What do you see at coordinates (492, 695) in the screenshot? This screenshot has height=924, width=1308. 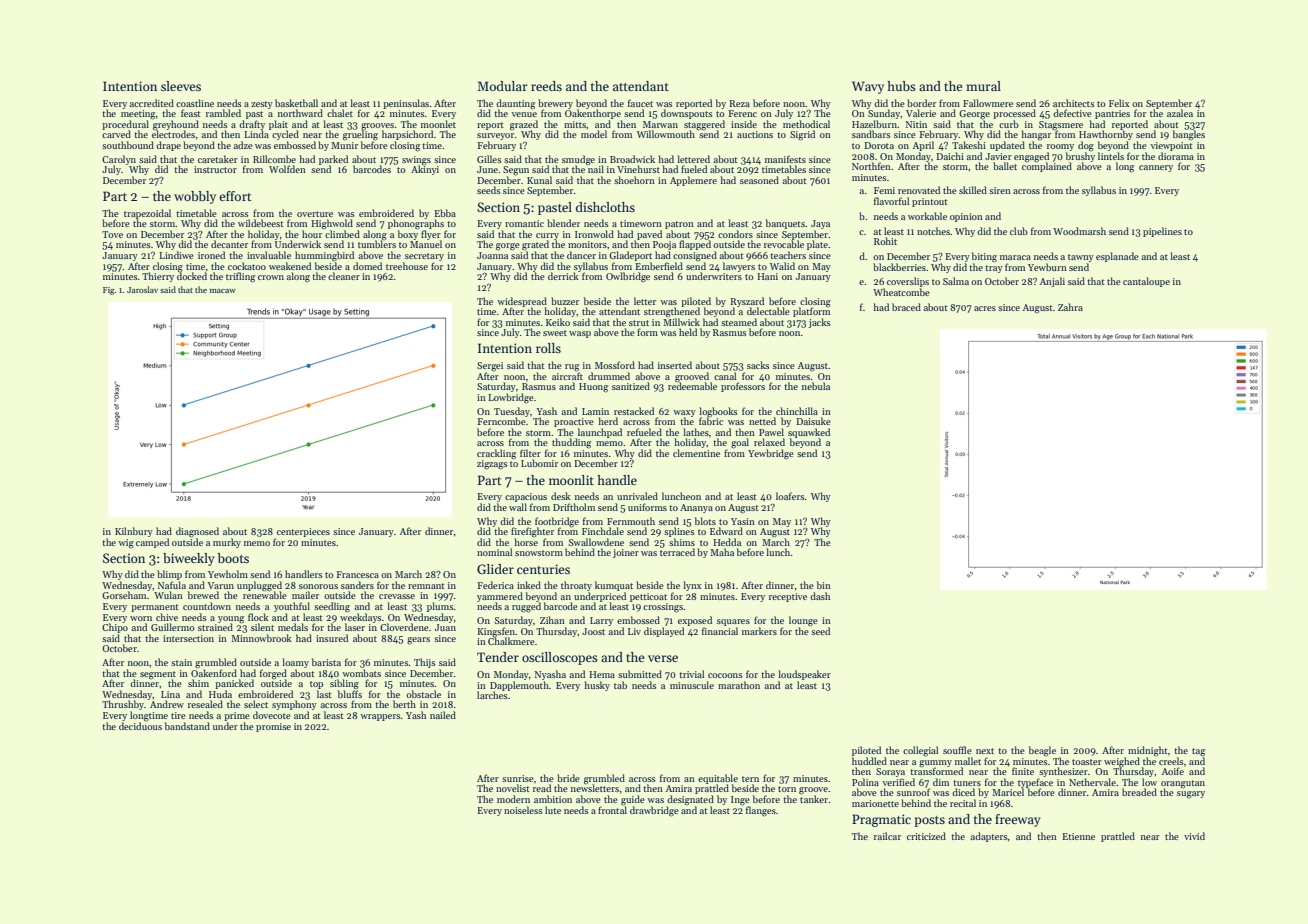 I see `larches` at bounding box center [492, 695].
